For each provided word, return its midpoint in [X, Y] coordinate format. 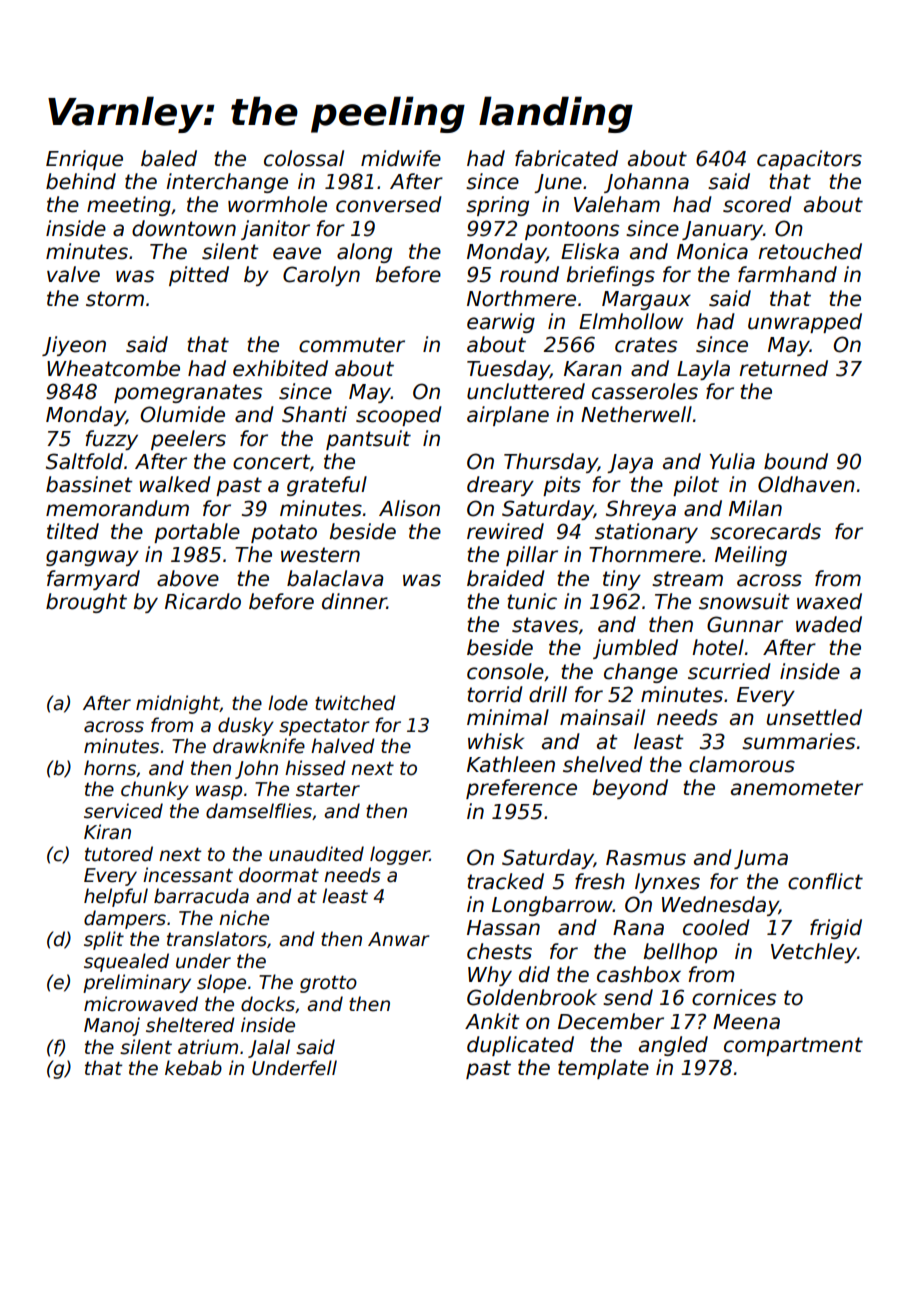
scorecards [765, 531]
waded [829, 624]
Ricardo [203, 601]
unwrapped [805, 323]
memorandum [117, 508]
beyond [630, 789]
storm [115, 299]
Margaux [646, 300]
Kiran [107, 832]
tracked [505, 881]
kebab [193, 1068]
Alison [409, 508]
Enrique [84, 160]
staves [545, 625]
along [364, 253]
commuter [352, 345]
